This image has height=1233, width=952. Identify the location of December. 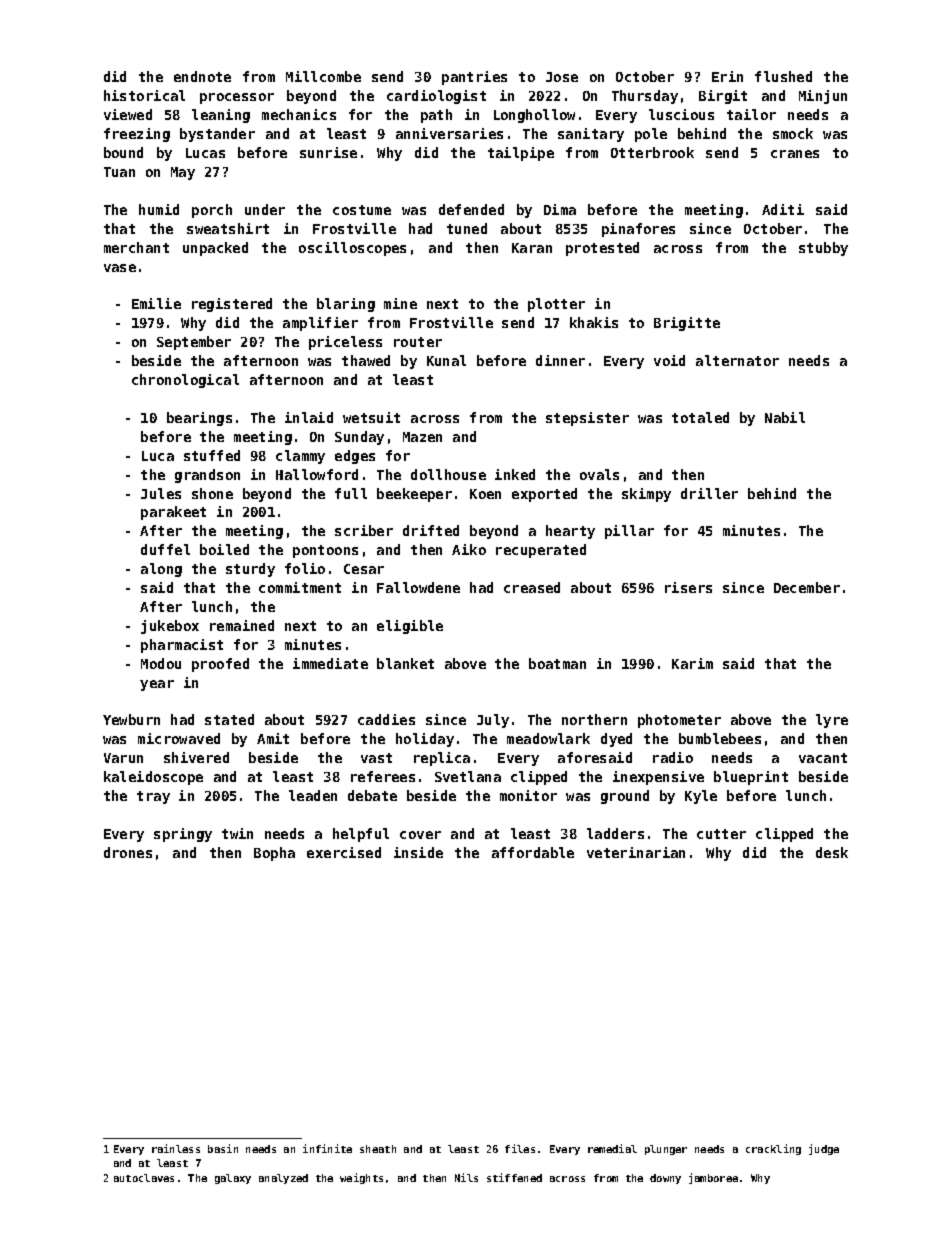
(807, 587).
